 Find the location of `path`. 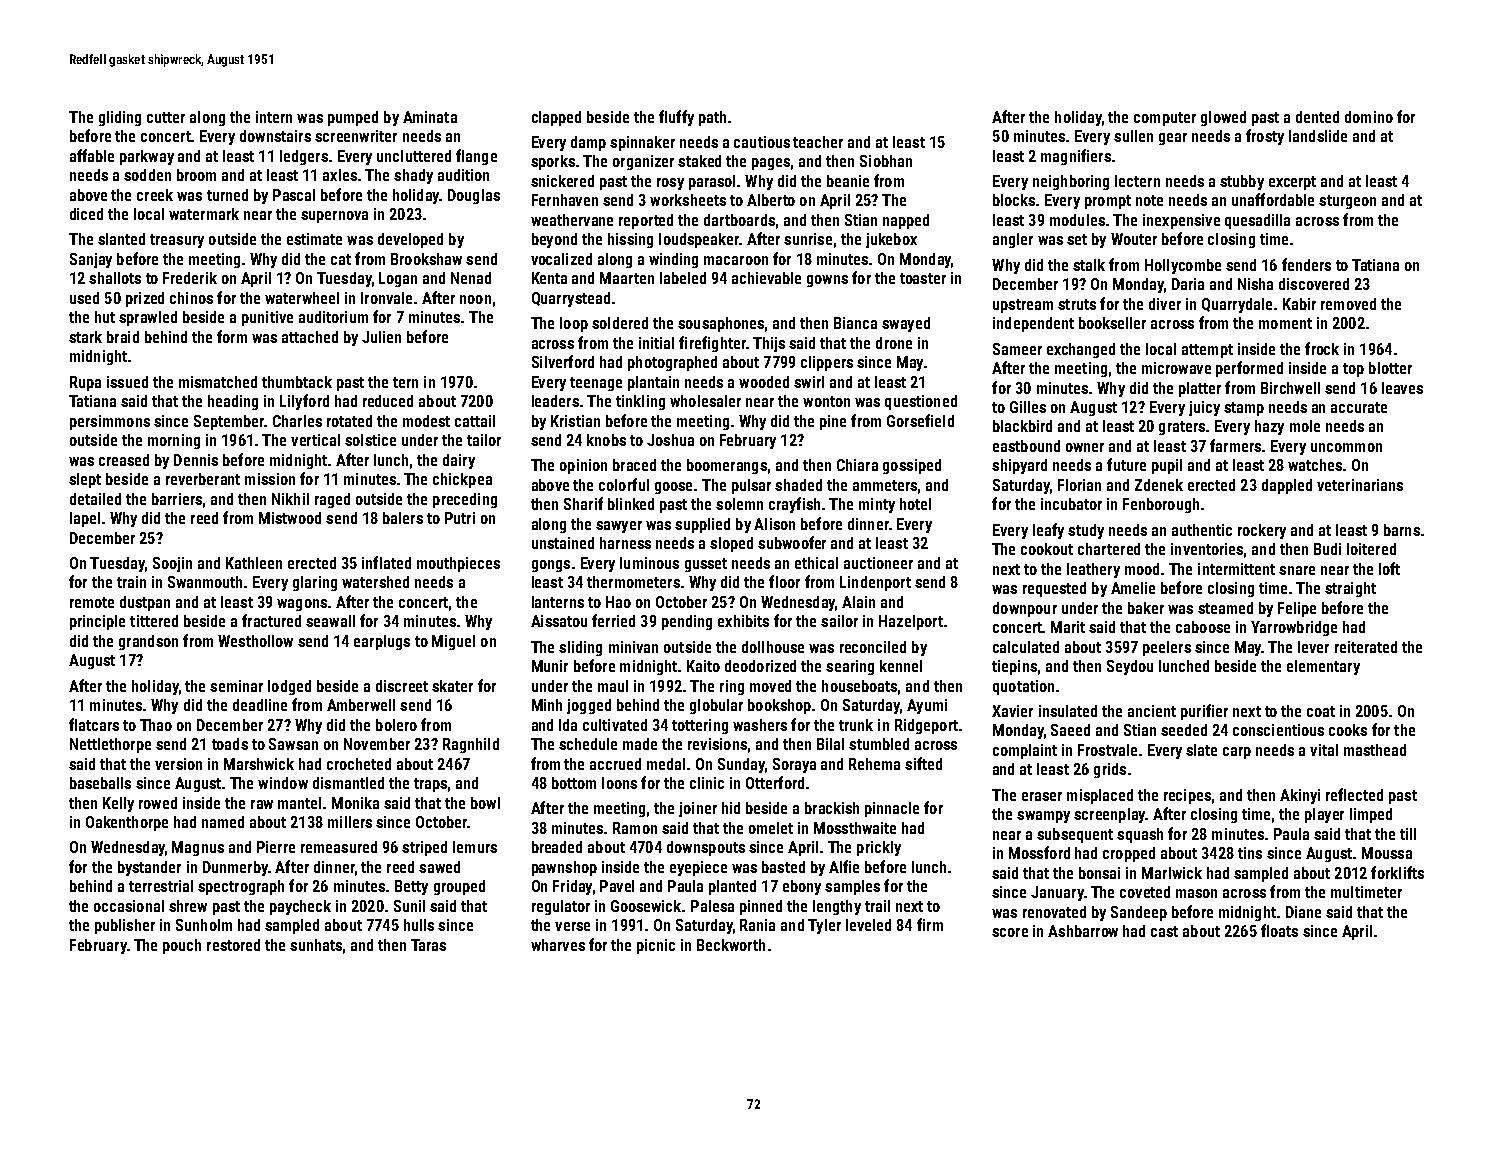

path is located at coordinates (712, 118).
